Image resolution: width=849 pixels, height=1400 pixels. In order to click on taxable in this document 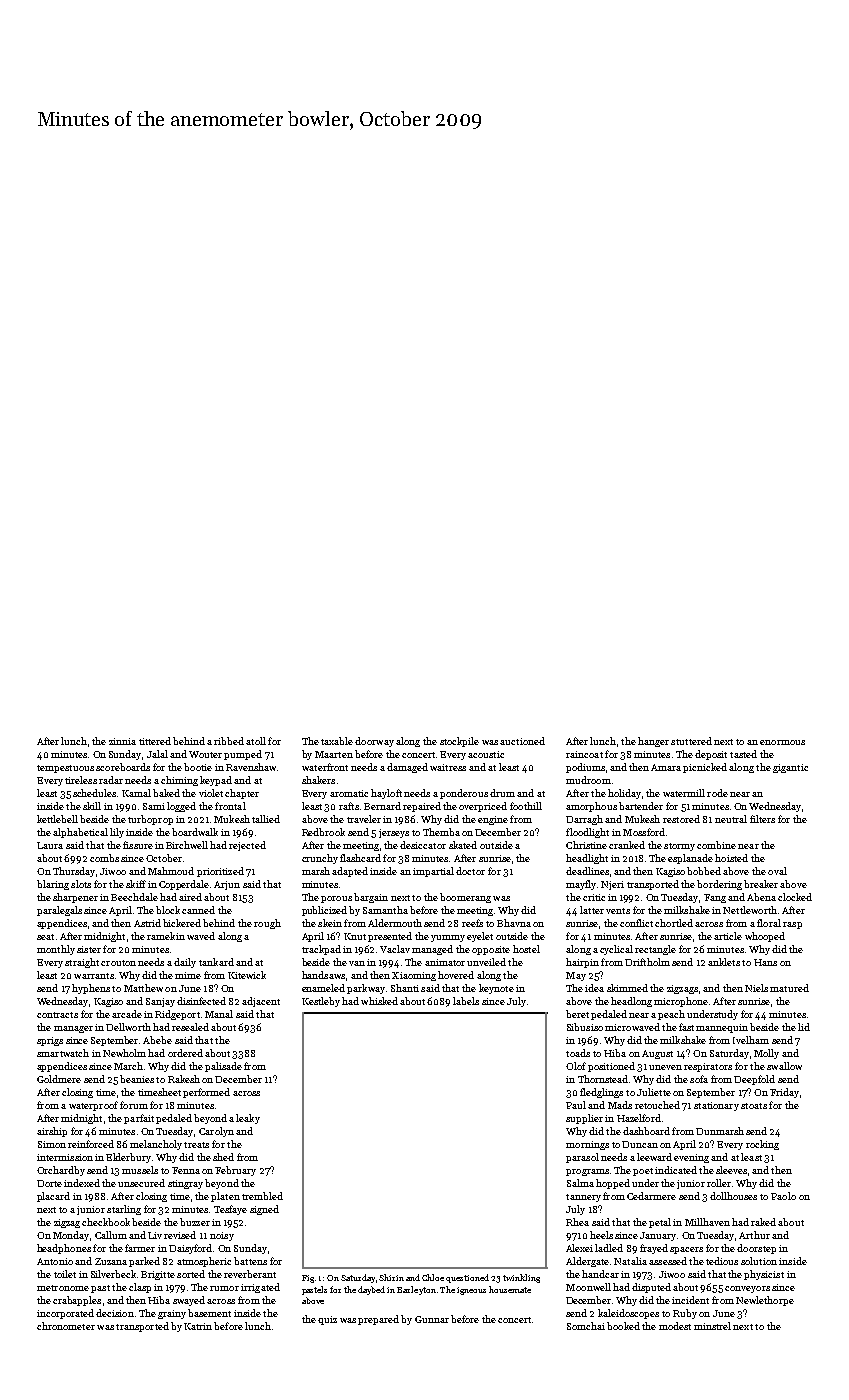, I will do `click(337, 741)`.
